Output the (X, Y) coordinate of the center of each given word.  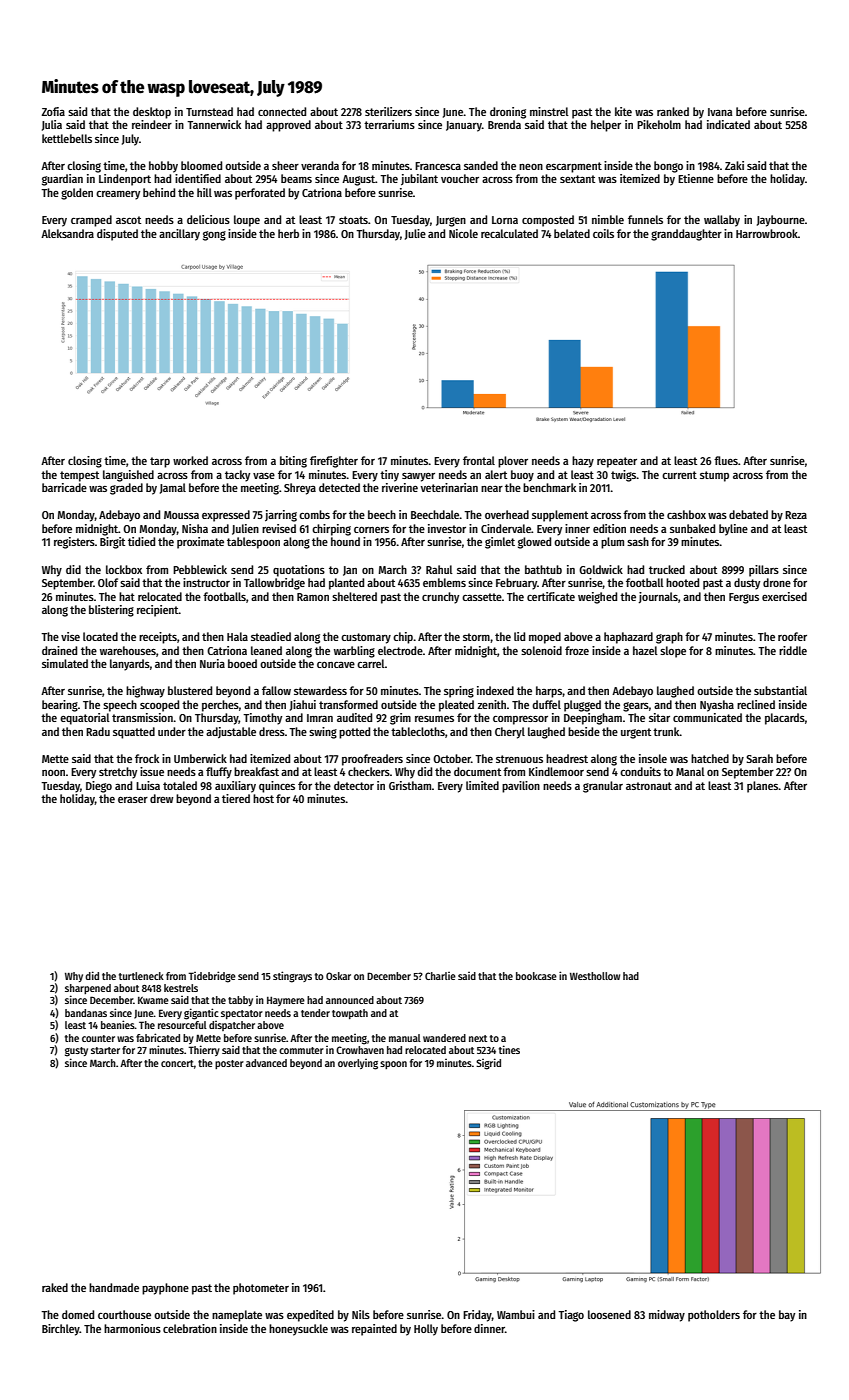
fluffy (219, 773)
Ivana (720, 112)
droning (508, 113)
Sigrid (488, 1064)
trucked (667, 569)
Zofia (53, 111)
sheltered (354, 596)
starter (105, 1050)
